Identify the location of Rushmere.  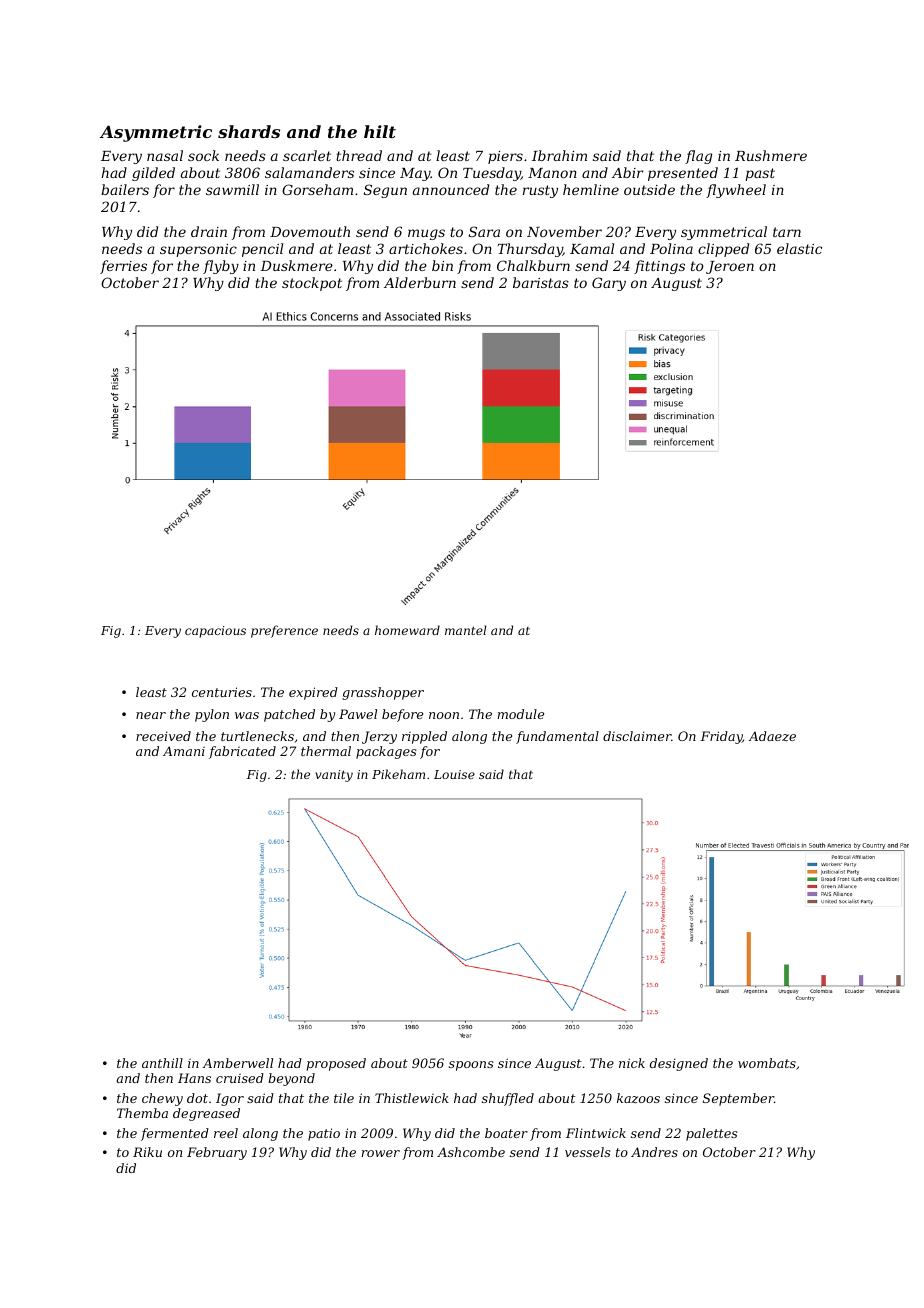
(771, 155).
